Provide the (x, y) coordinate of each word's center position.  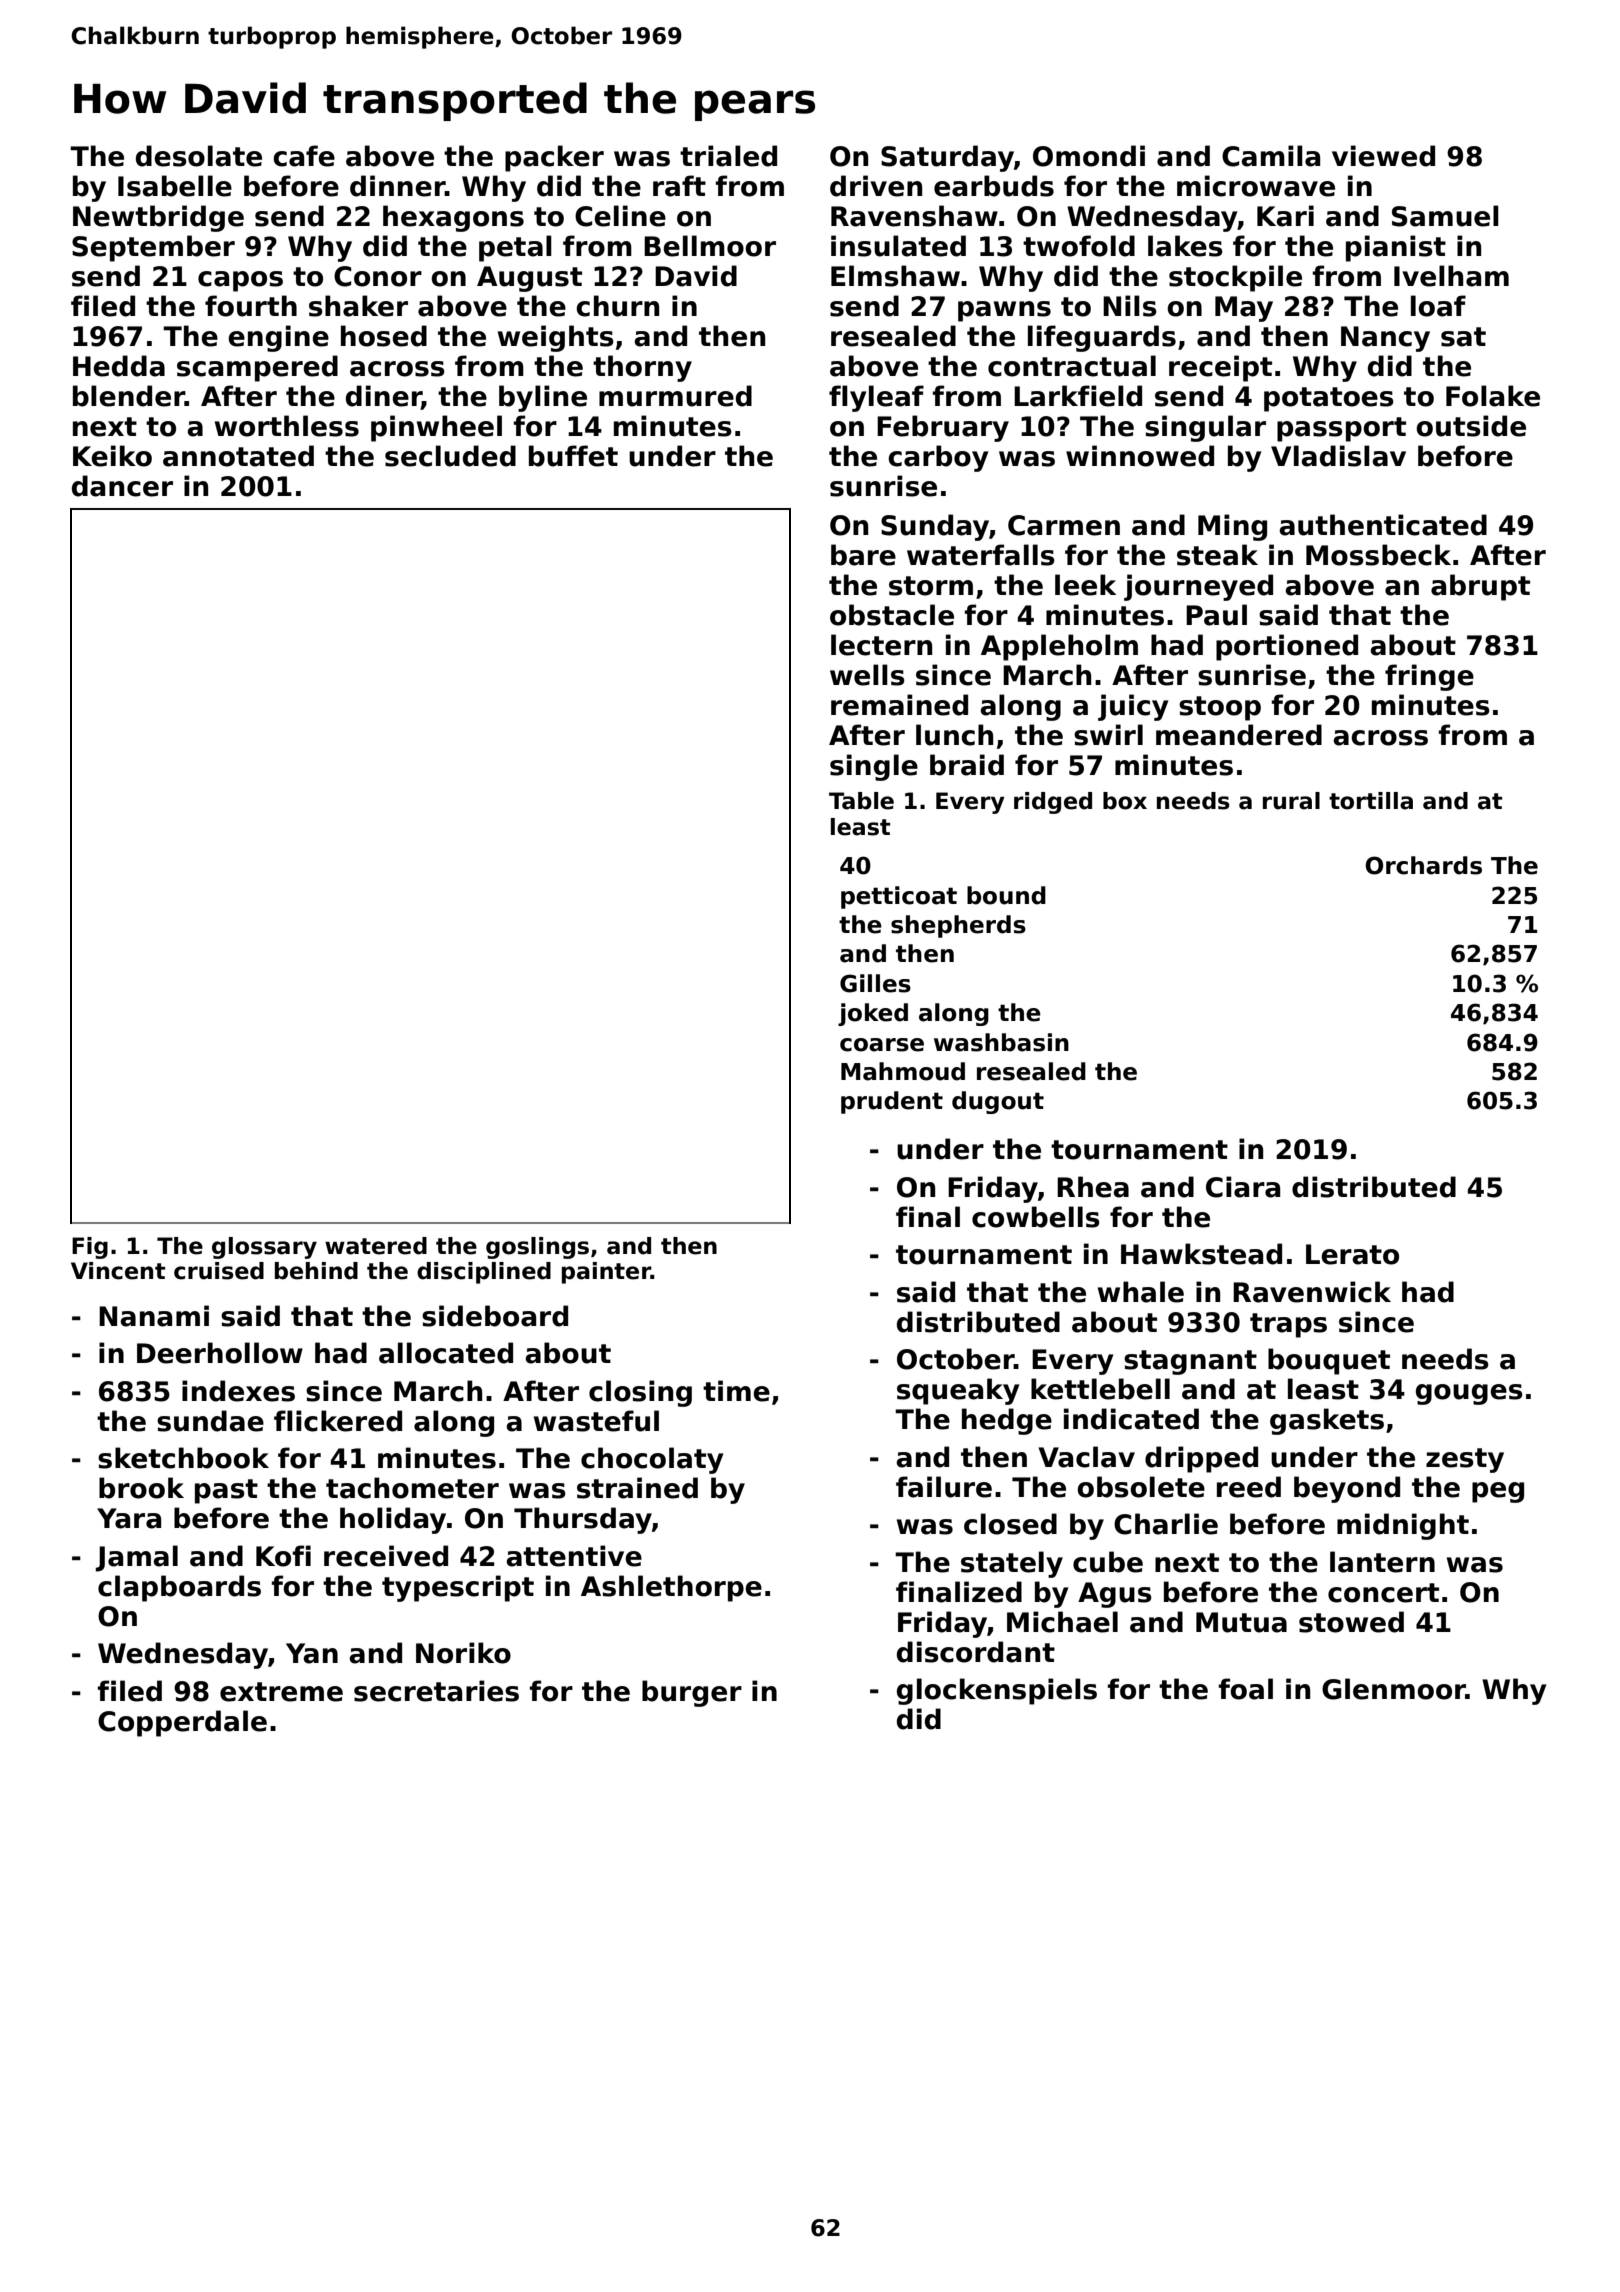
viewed (1383, 156)
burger (692, 1693)
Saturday (947, 158)
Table (861, 801)
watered (376, 1246)
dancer (122, 486)
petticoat (899, 897)
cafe (304, 156)
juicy (1133, 707)
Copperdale (182, 1723)
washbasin (1001, 1042)
